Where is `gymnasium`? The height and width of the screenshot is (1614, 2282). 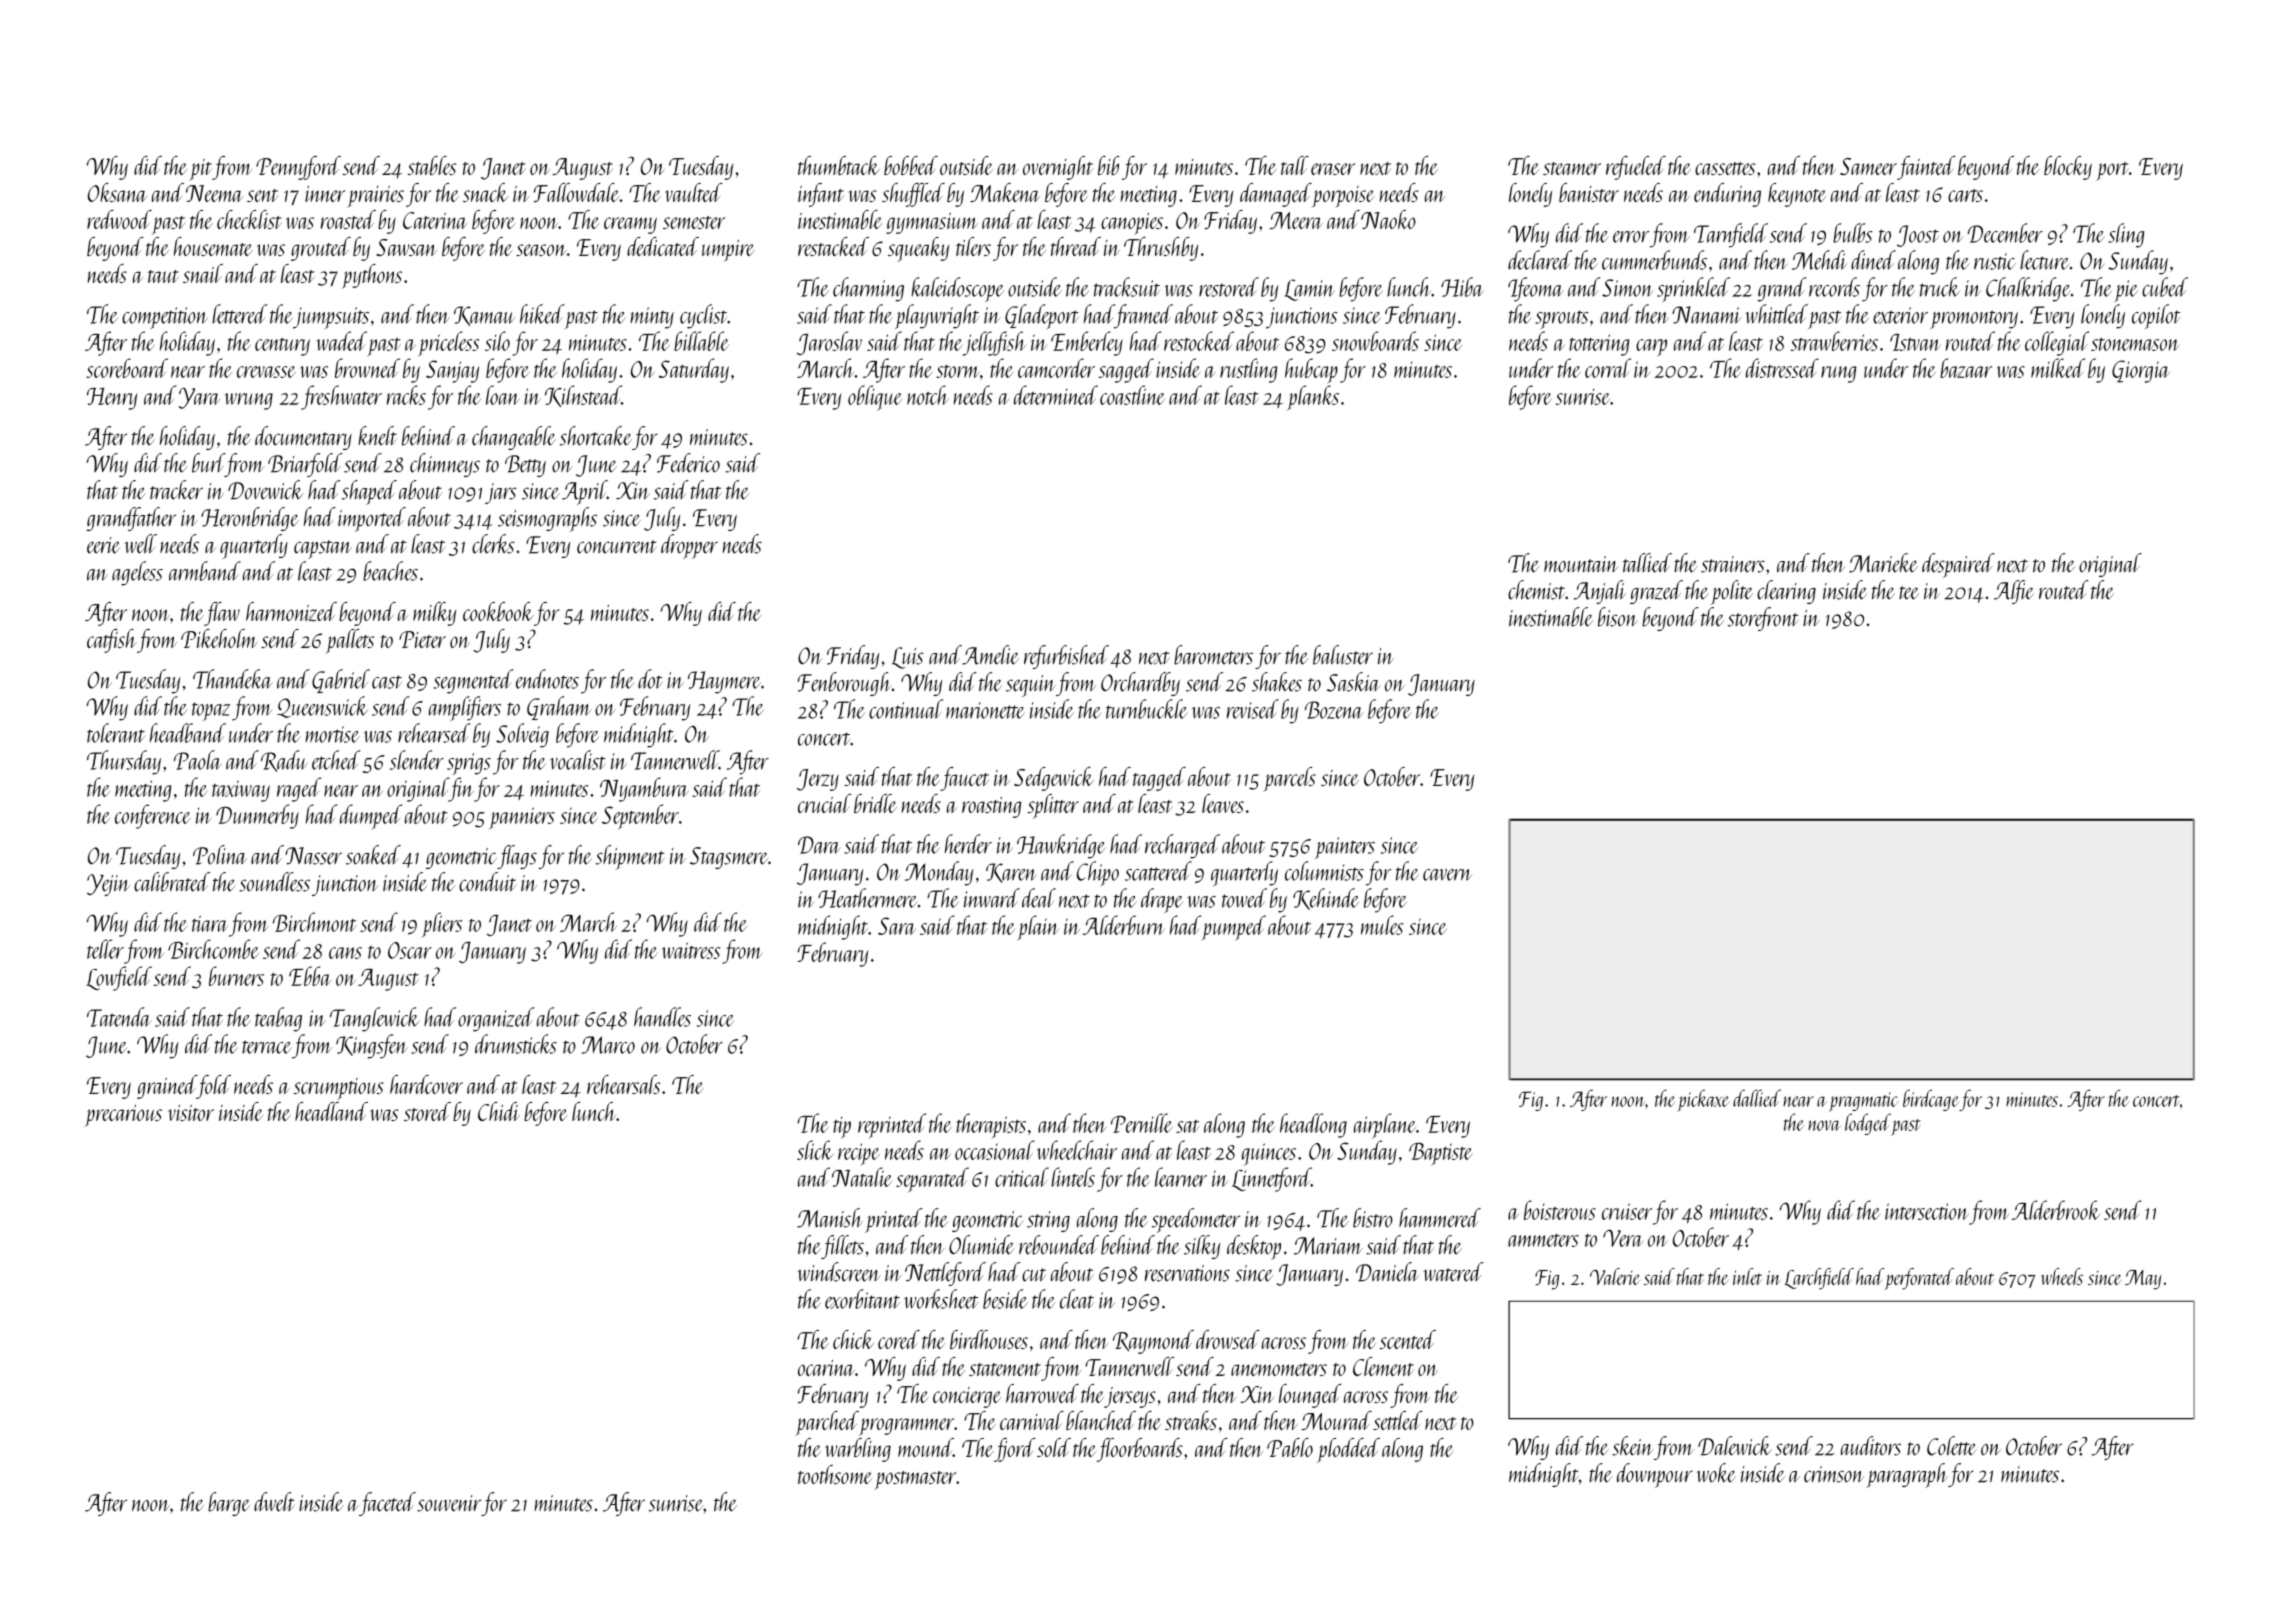
gymnasium is located at coordinates (932, 223).
